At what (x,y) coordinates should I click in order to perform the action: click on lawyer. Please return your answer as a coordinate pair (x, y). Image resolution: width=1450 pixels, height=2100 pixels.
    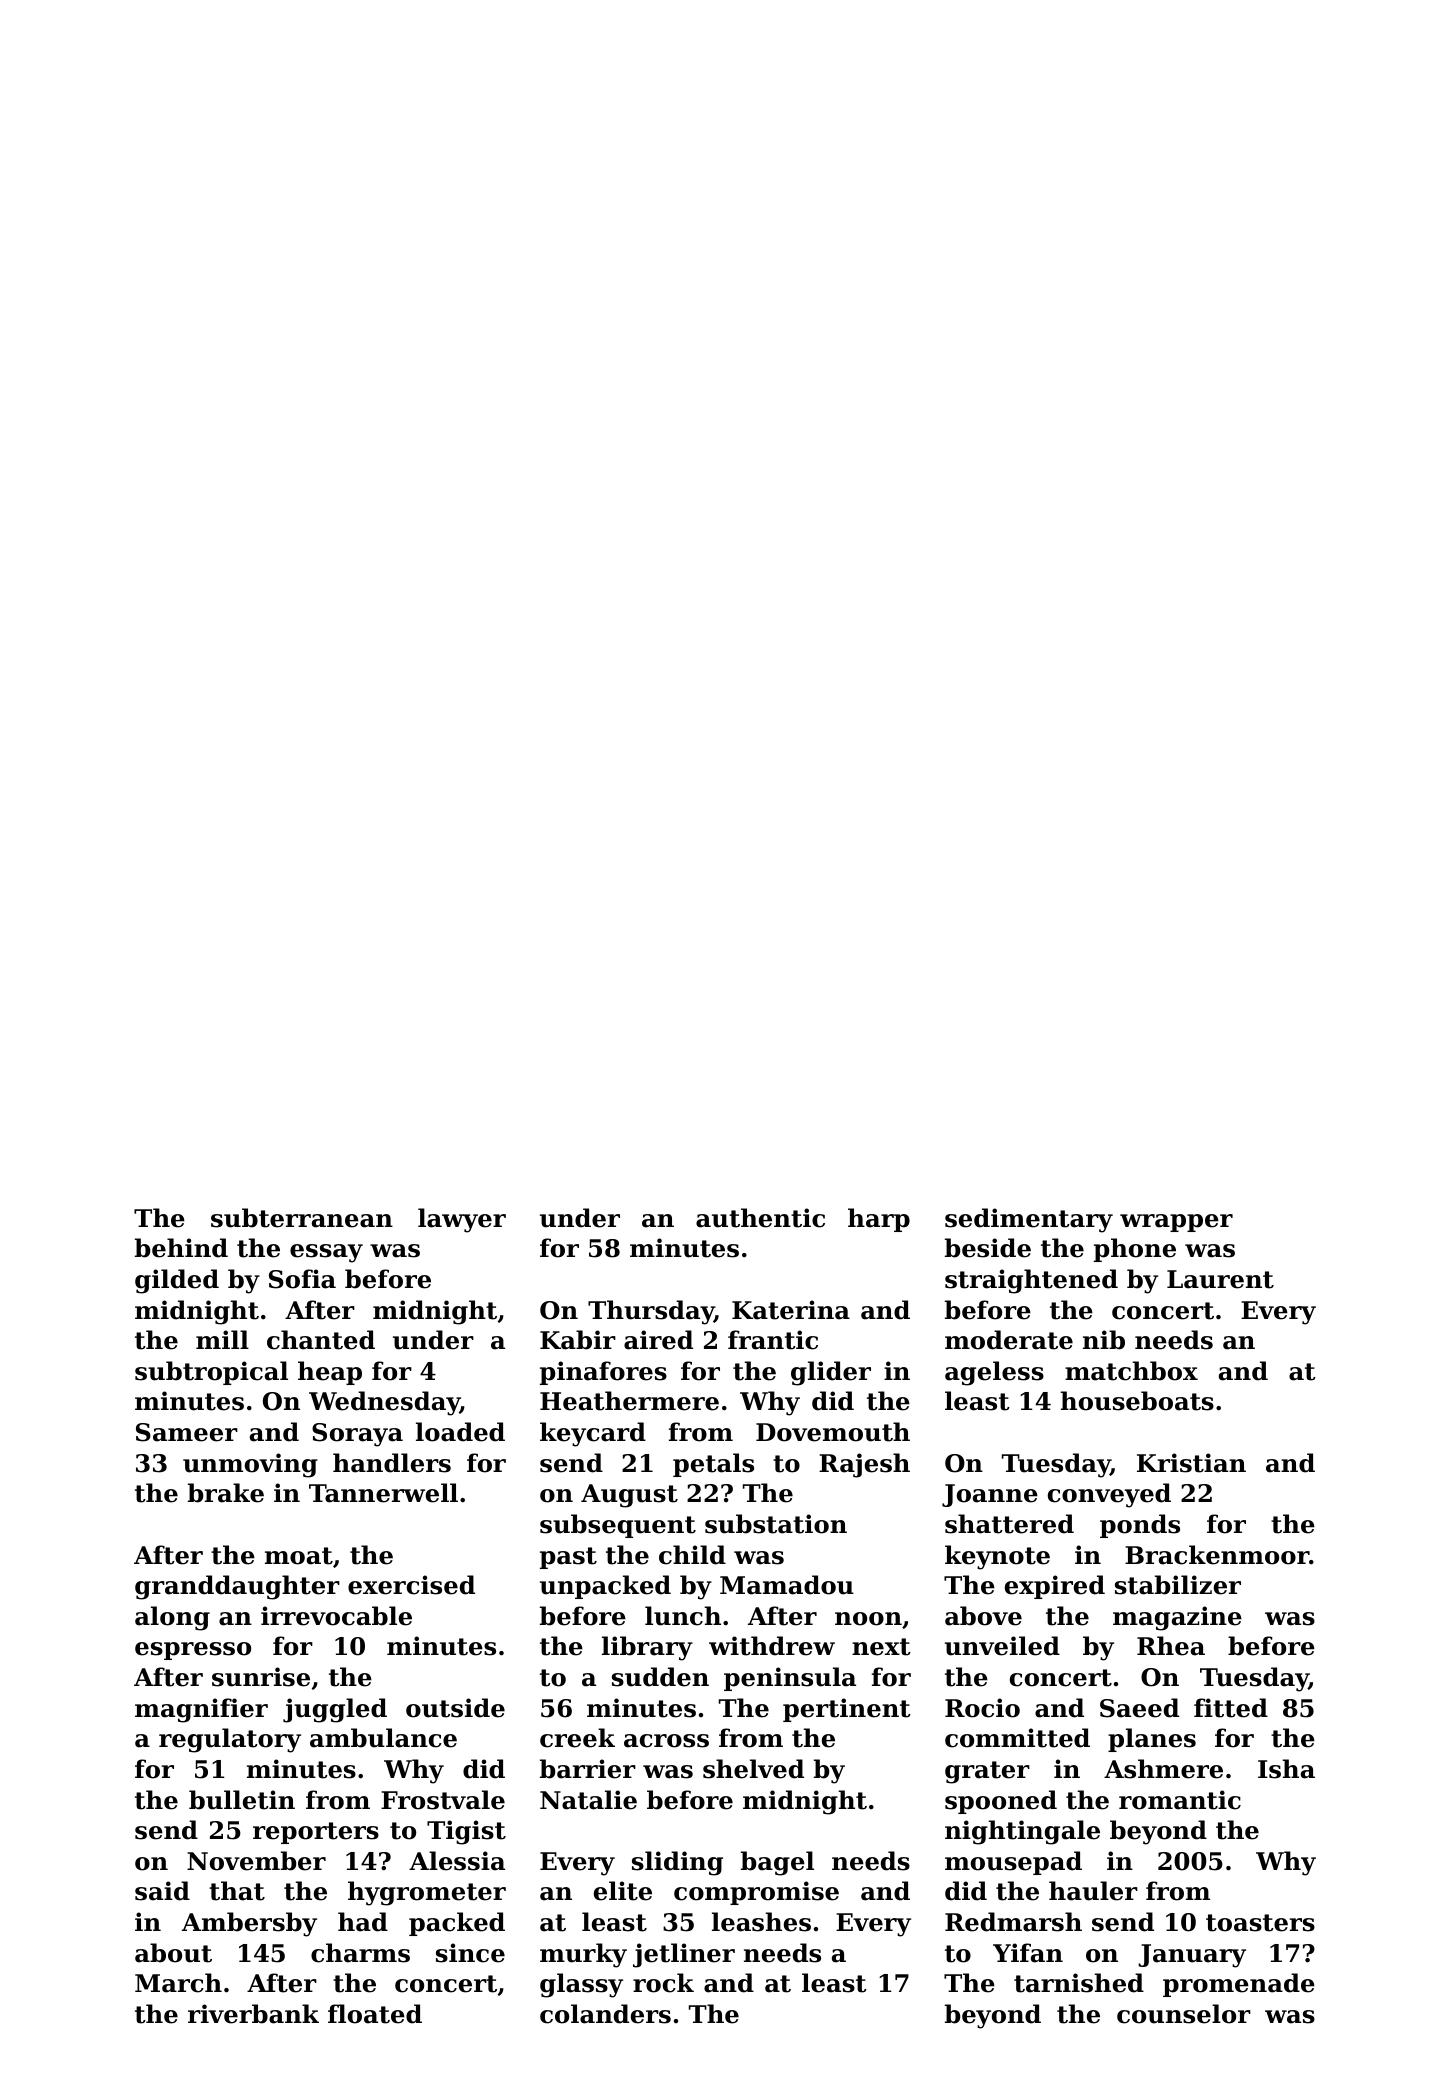
    Looking at the image, I should click on (462, 1220).
